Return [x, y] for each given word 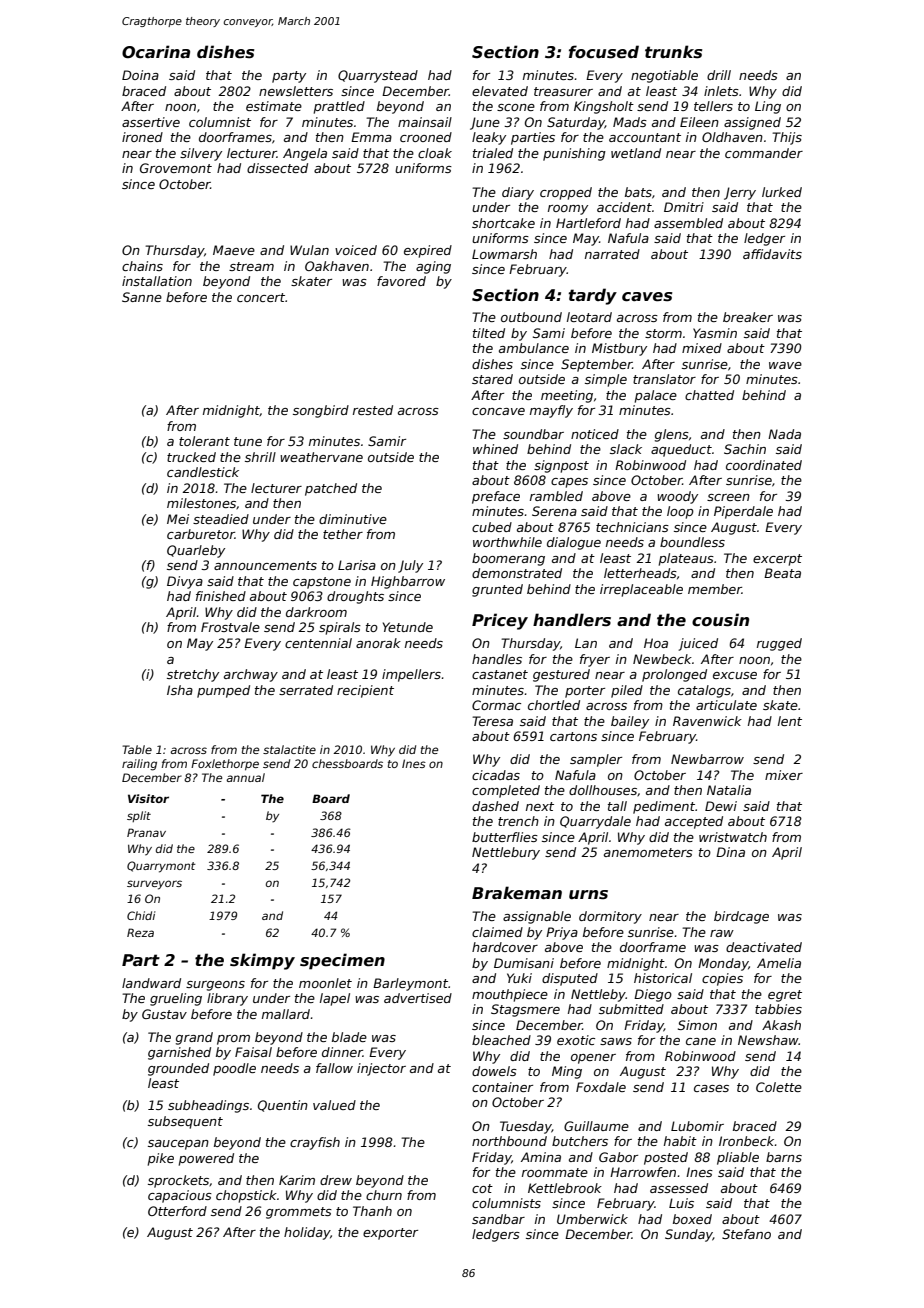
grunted [497, 590]
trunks [674, 52]
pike [161, 1159]
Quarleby [196, 551]
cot [482, 1188]
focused [604, 52]
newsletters [296, 91]
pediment [664, 807]
